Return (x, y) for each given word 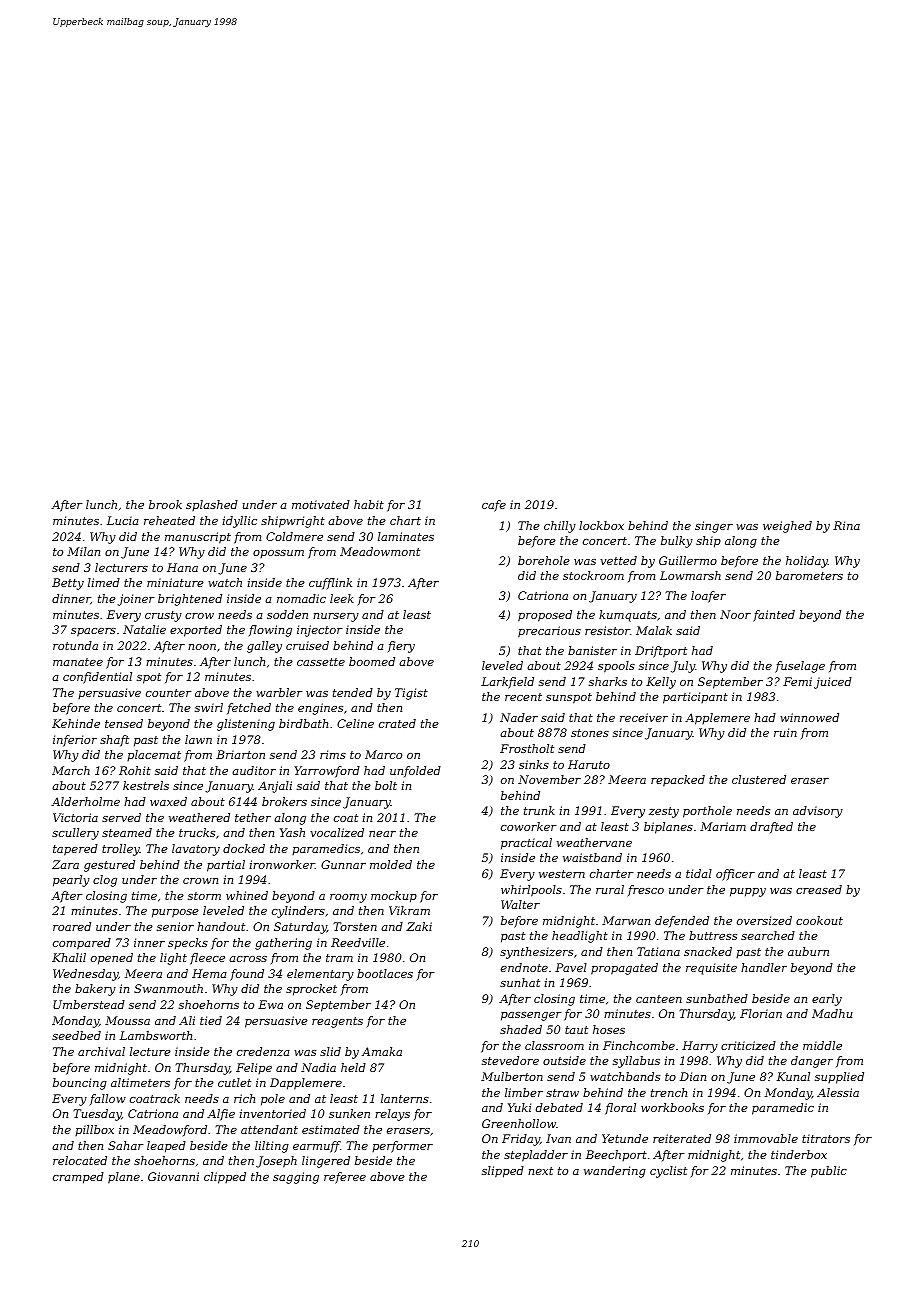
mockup (394, 897)
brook (165, 504)
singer (714, 527)
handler (764, 967)
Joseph (276, 1162)
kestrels (146, 785)
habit (369, 504)
